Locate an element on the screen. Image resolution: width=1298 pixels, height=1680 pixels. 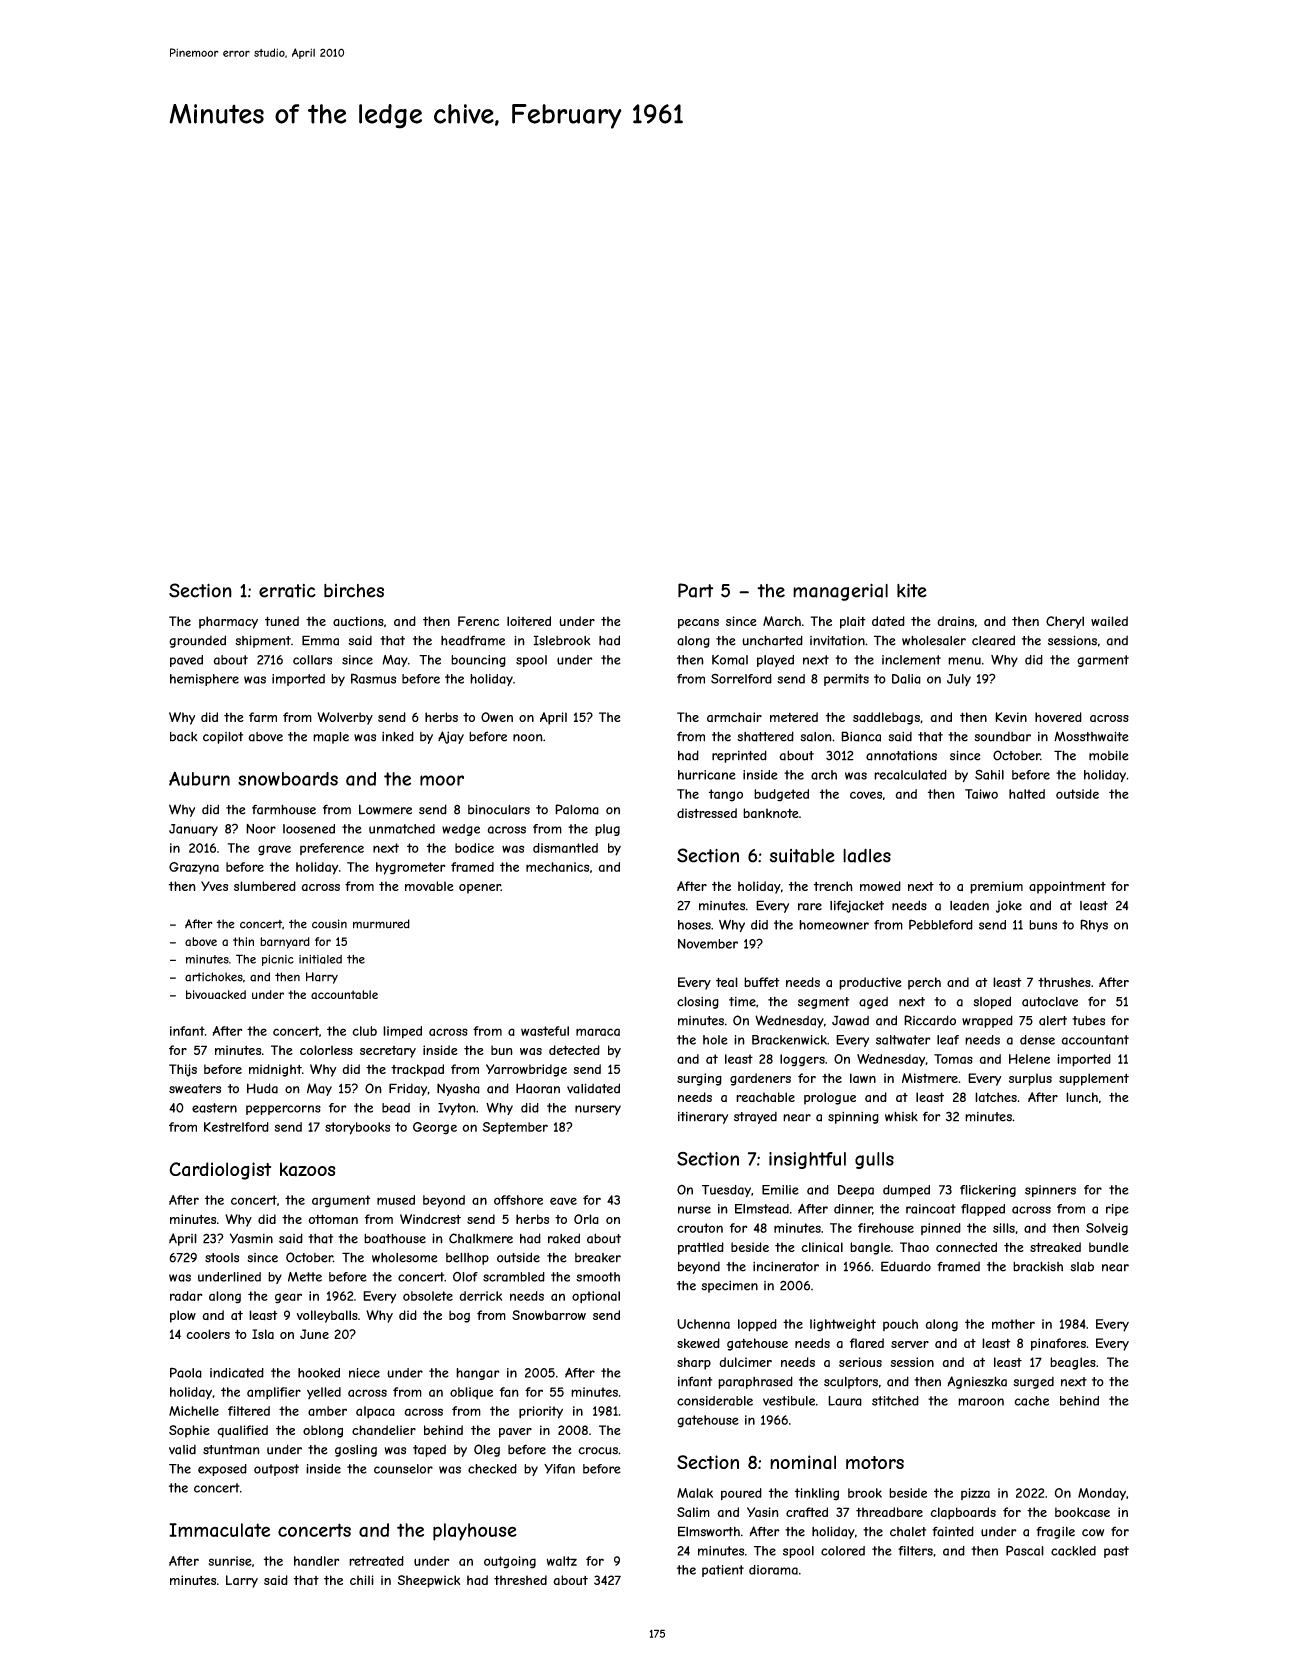
inclement is located at coordinates (911, 660).
